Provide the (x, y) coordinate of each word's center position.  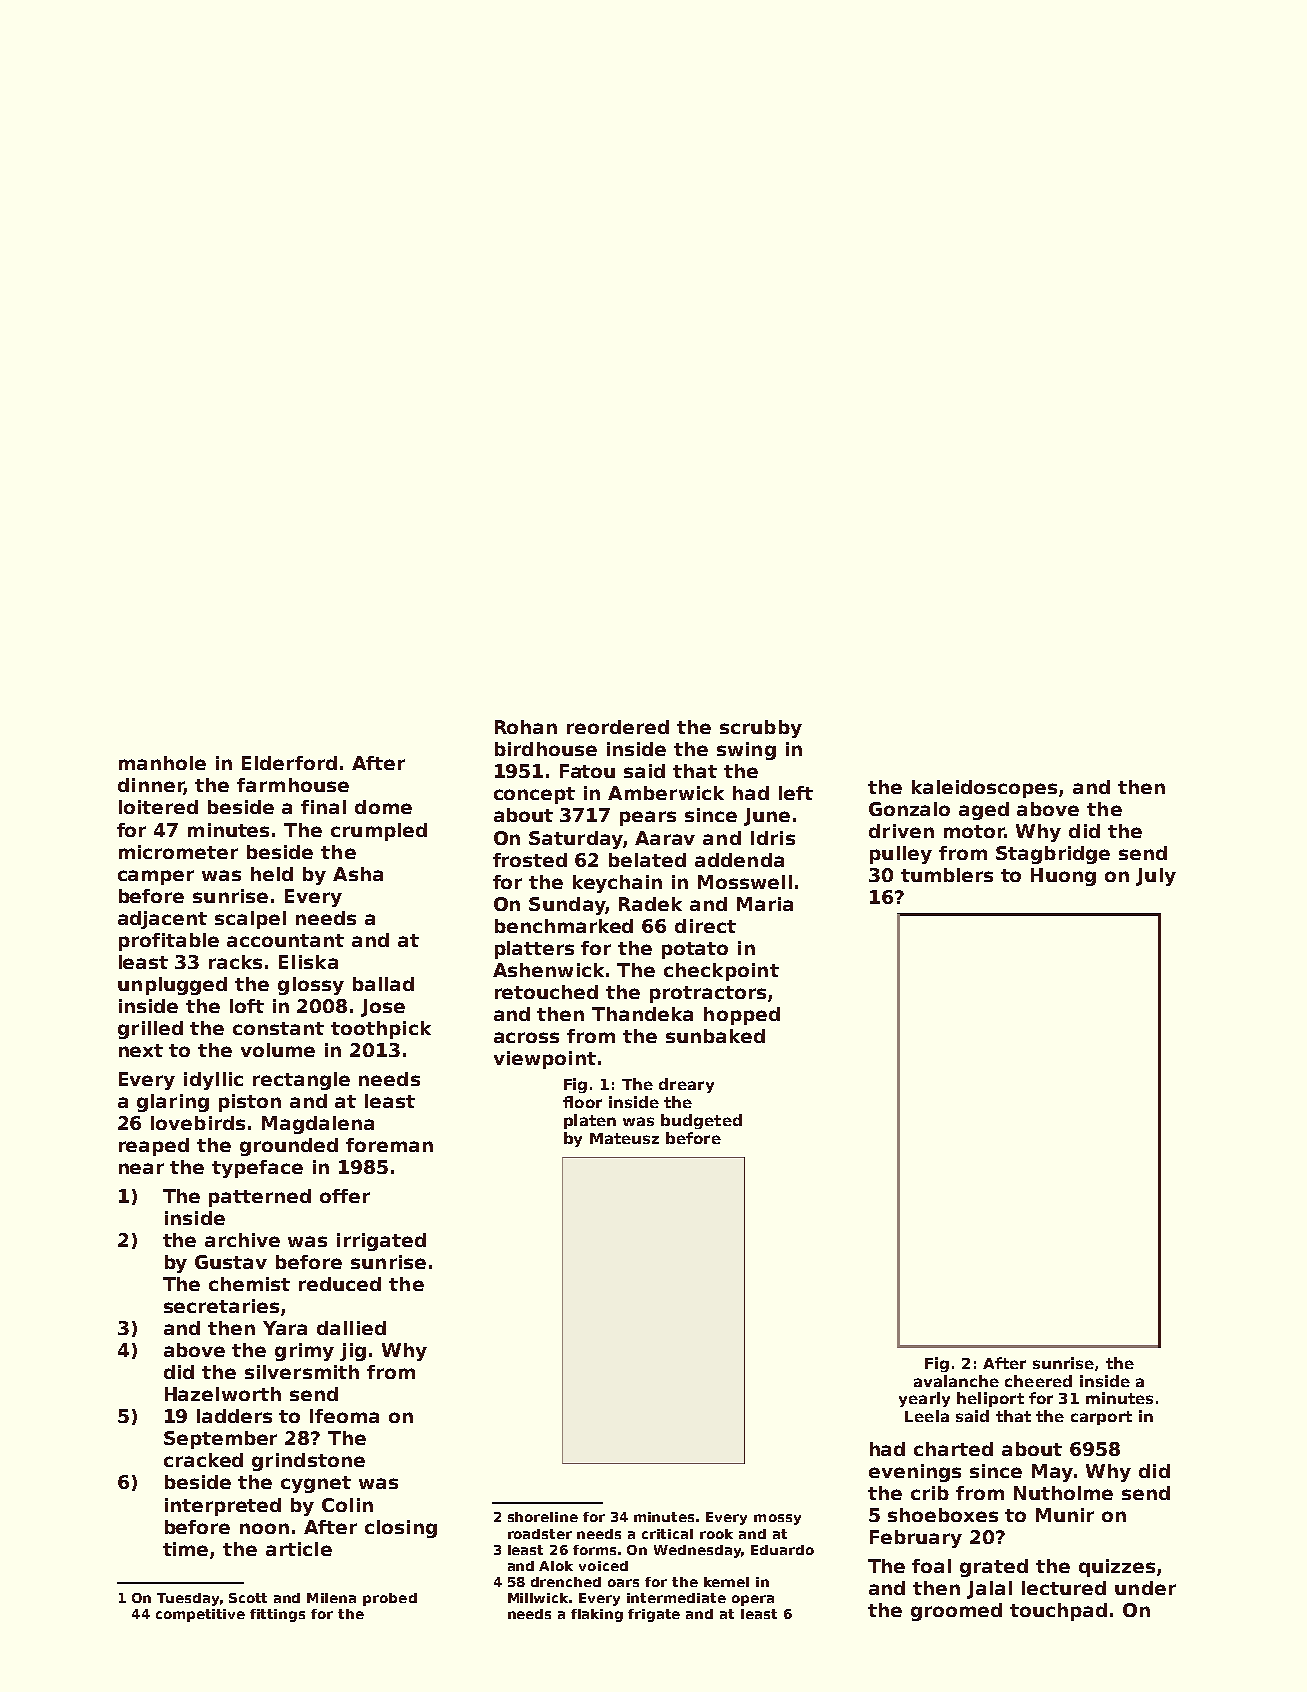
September (220, 1440)
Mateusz (624, 1138)
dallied (351, 1328)
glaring (173, 1103)
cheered (1038, 1381)
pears (648, 818)
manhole (162, 763)
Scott (248, 1598)
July (1156, 877)
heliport (990, 1399)
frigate (654, 1615)
